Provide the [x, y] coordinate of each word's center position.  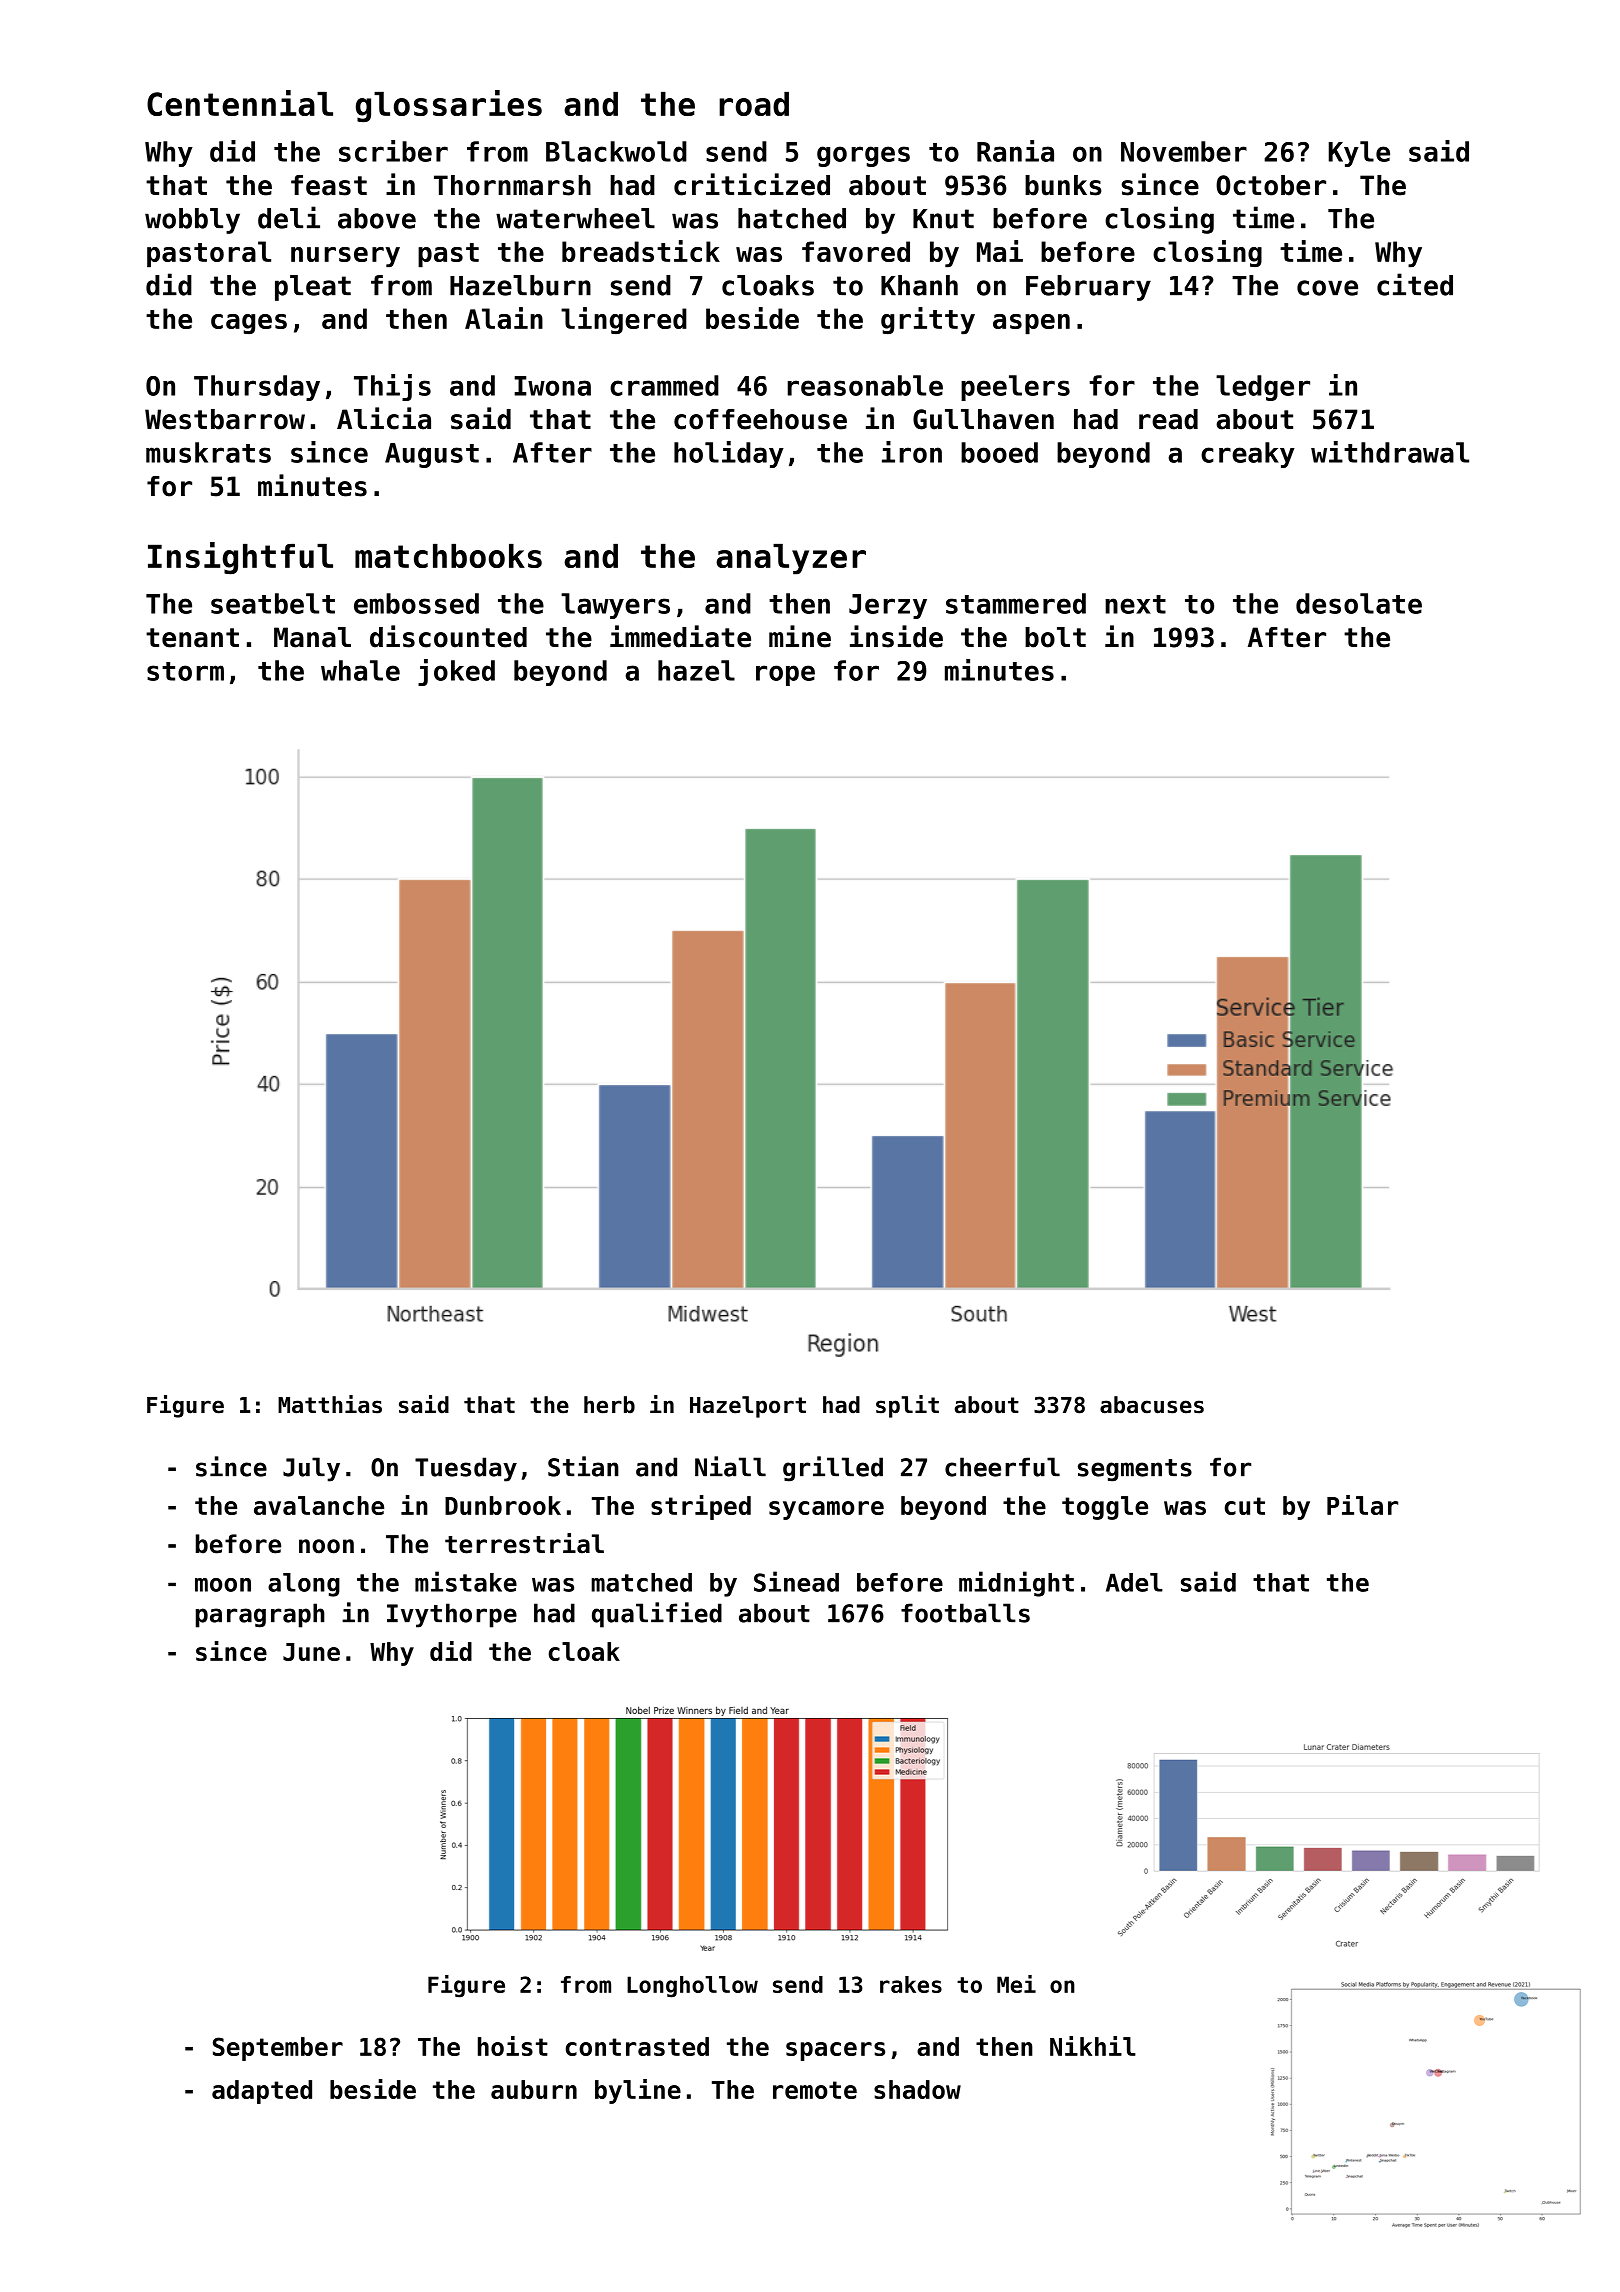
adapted [262, 2092]
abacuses [1152, 1405]
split [907, 1406]
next [1135, 604]
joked [456, 672]
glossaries [449, 106]
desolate [1359, 603]
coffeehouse [760, 419]
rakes [911, 1984]
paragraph [260, 1615]
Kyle [1359, 154]
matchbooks [448, 556]
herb [609, 1405]
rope [785, 675]
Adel [1134, 1582]
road [754, 104]
